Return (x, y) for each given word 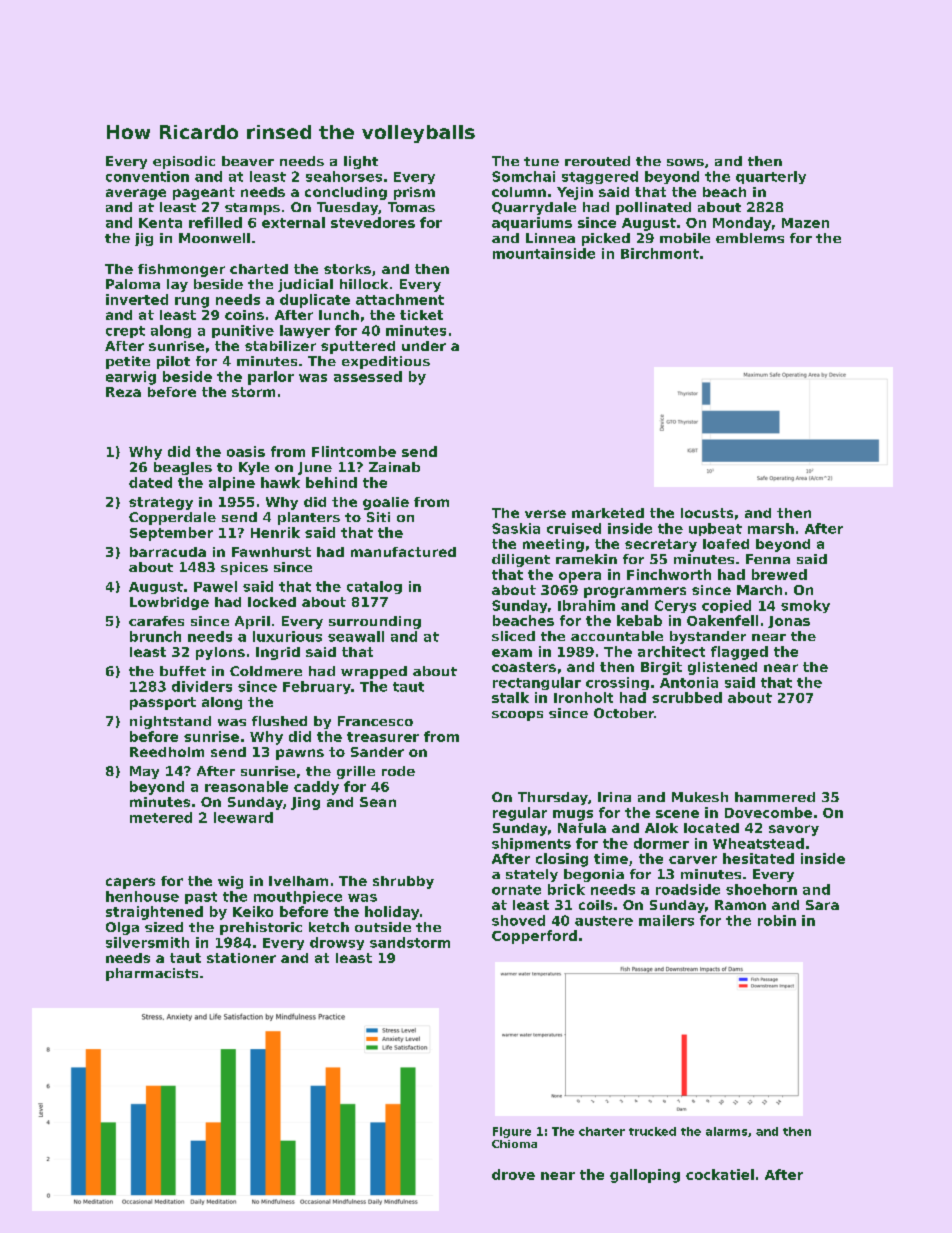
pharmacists (152, 974)
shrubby (403, 882)
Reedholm (167, 752)
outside (383, 927)
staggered (600, 177)
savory (794, 830)
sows (685, 162)
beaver (248, 161)
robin (777, 920)
